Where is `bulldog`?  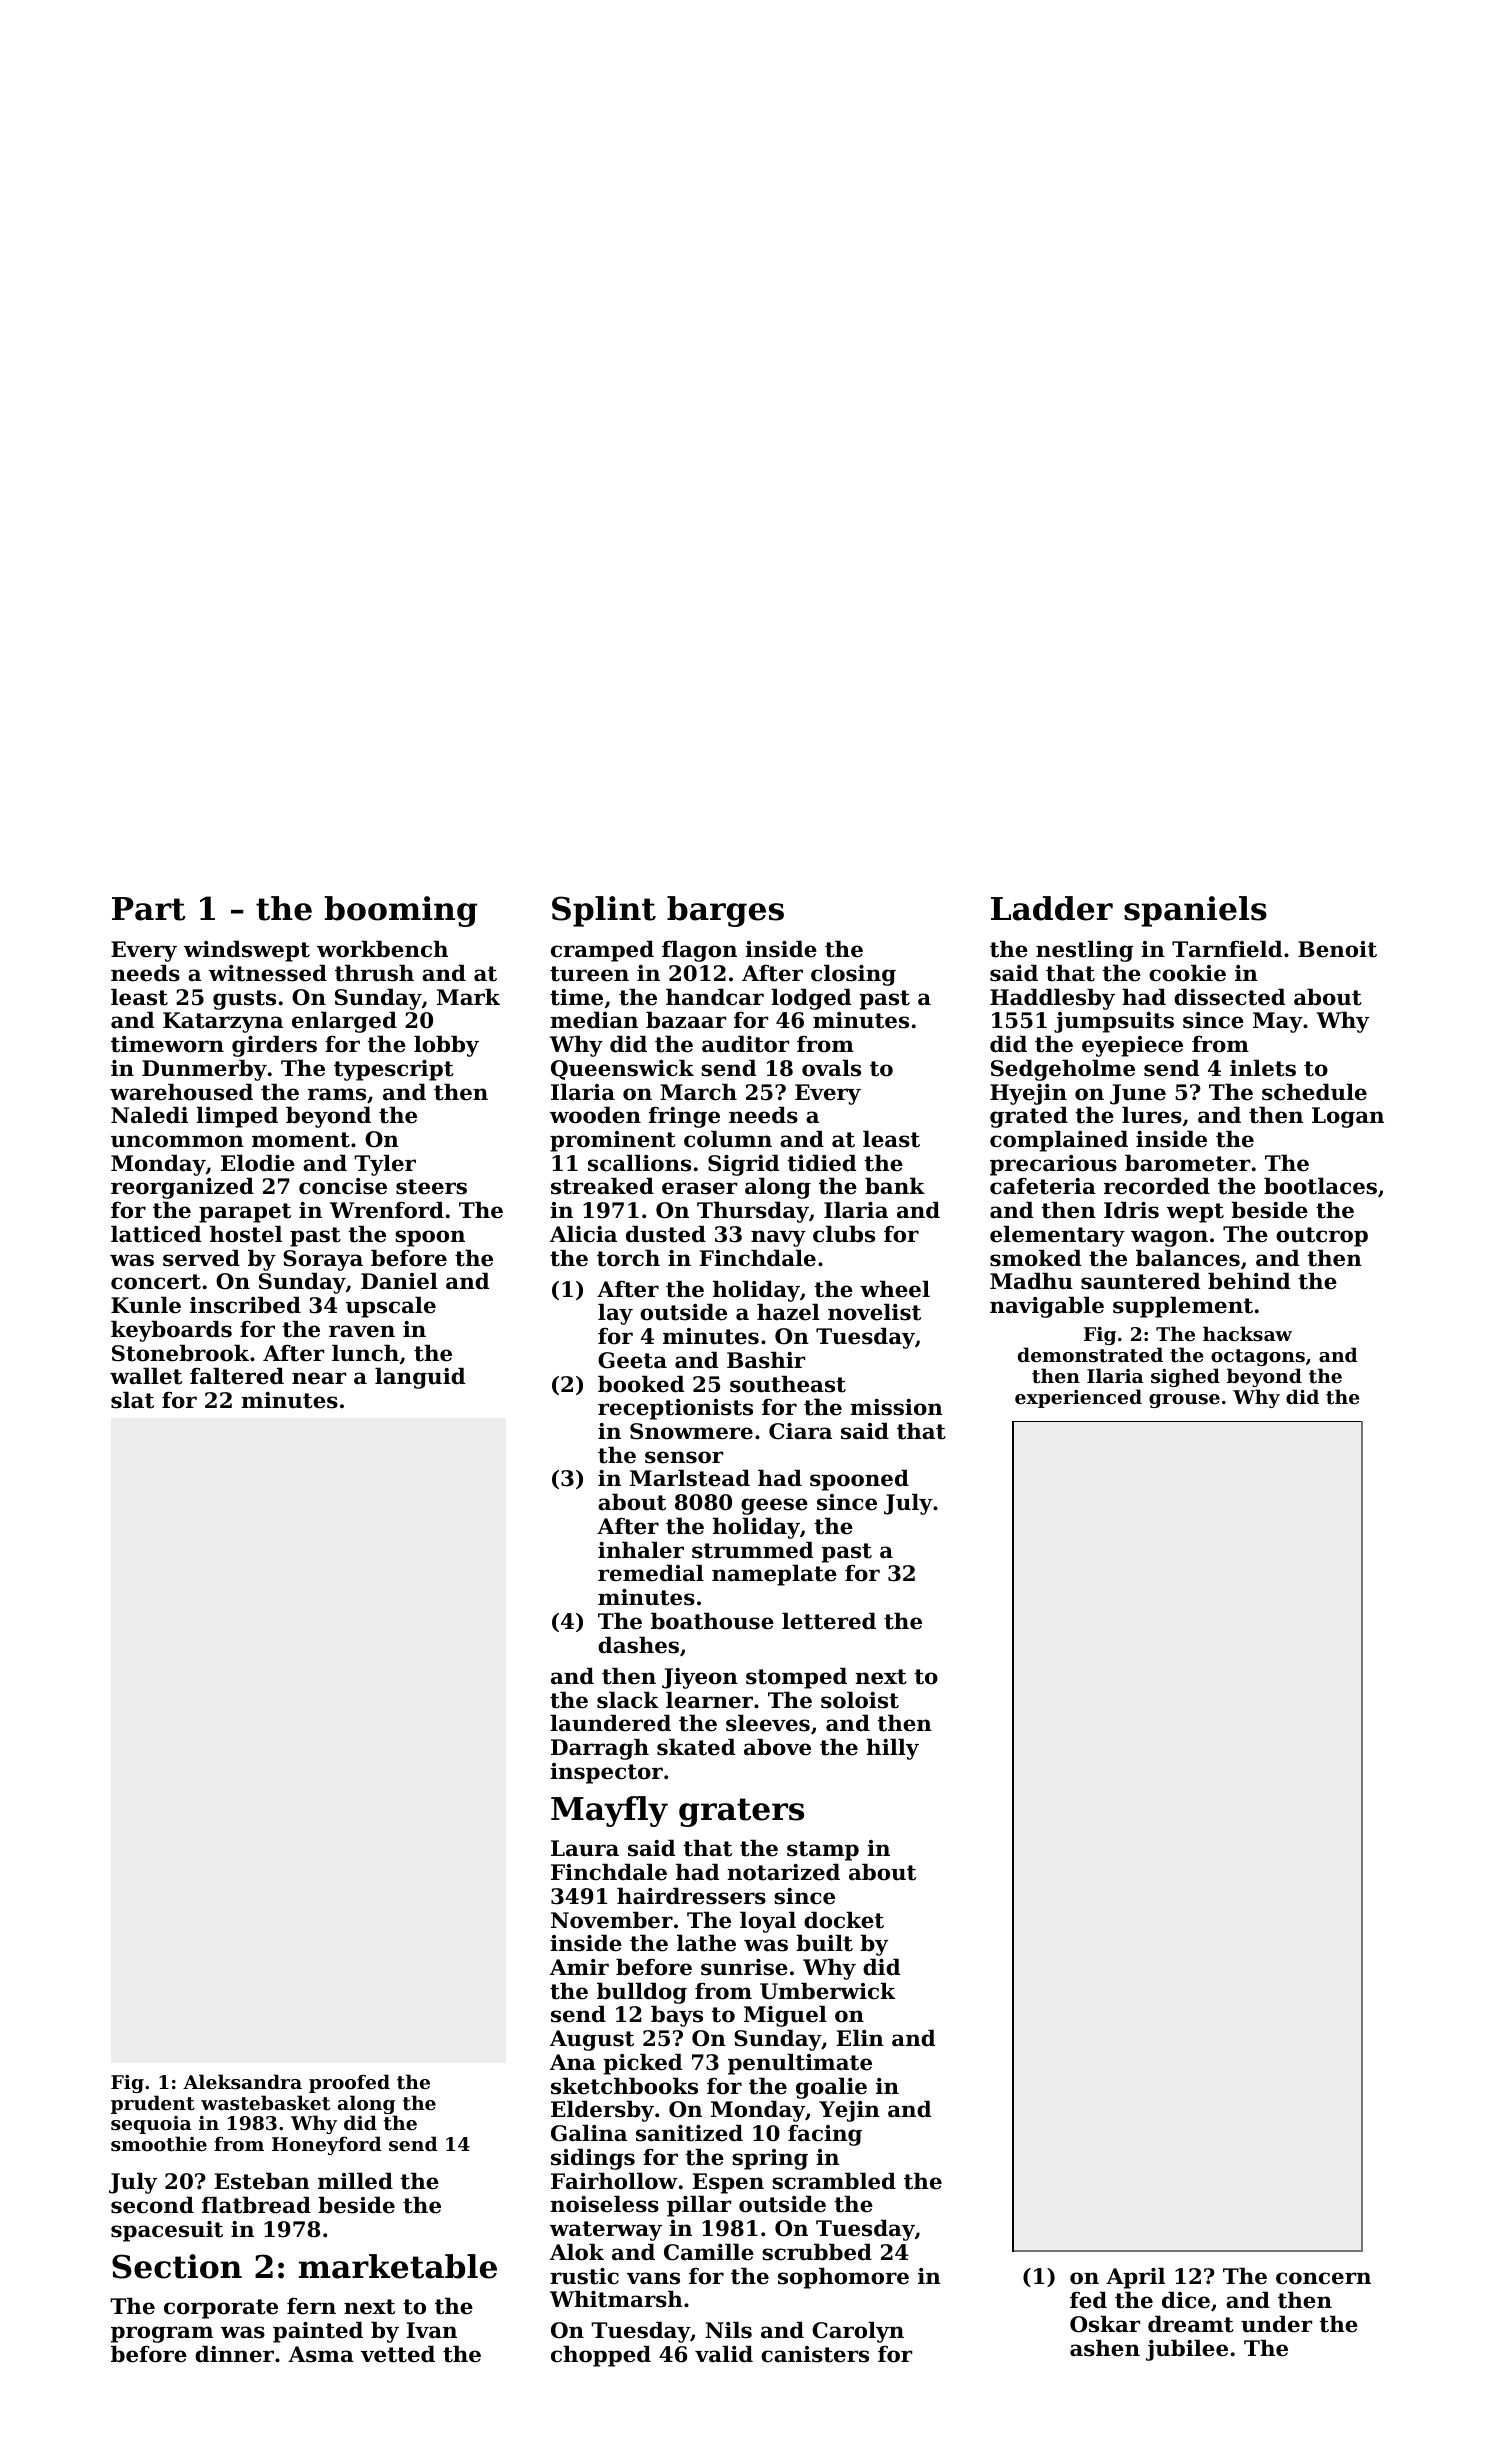
bulldog is located at coordinates (642, 1993).
